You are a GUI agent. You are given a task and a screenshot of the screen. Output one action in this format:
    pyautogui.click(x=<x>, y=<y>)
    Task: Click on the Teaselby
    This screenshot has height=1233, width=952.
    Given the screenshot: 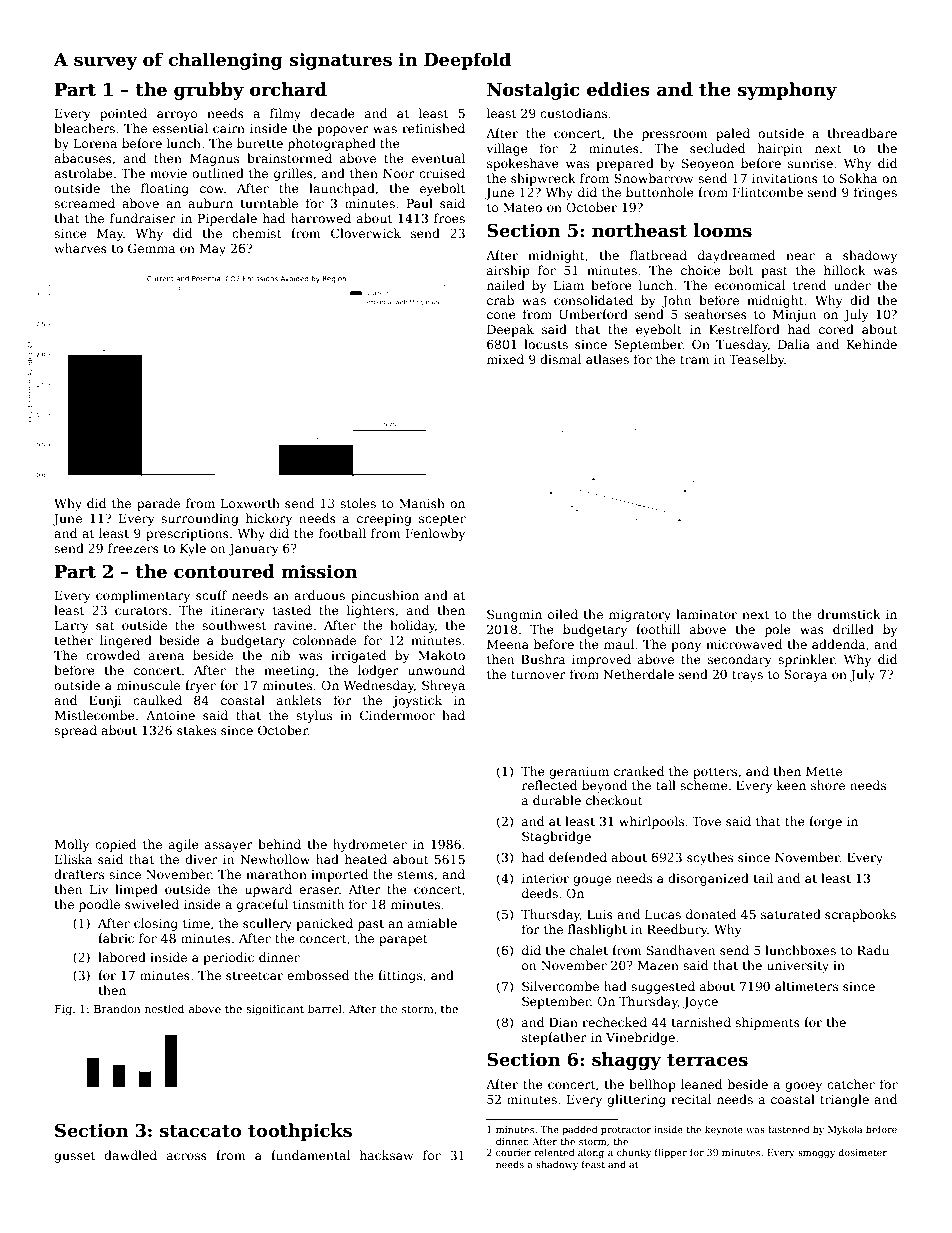 What is the action you would take?
    pyautogui.click(x=756, y=360)
